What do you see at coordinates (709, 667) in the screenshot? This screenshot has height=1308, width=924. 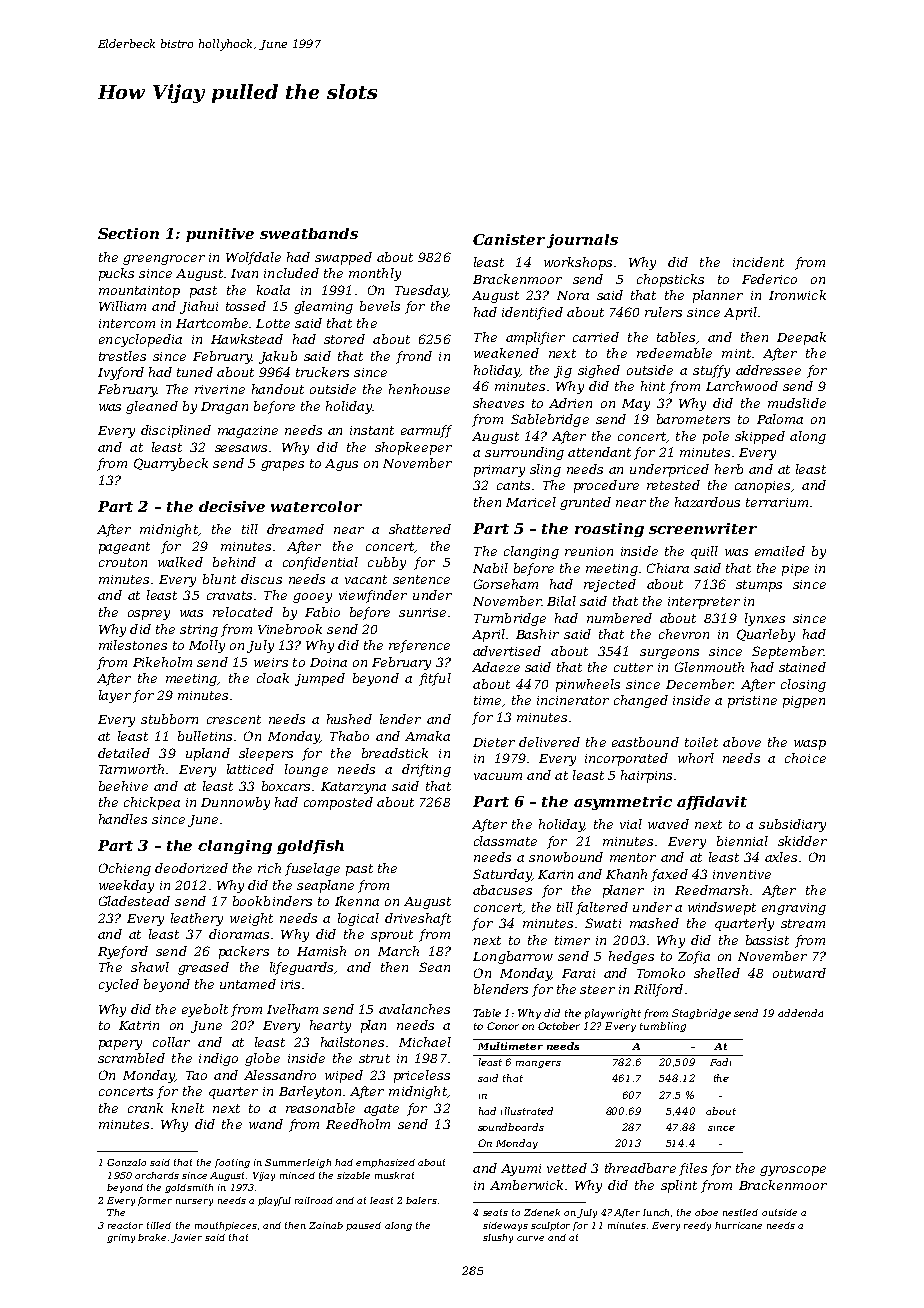 I see `Glenmouth` at bounding box center [709, 667].
